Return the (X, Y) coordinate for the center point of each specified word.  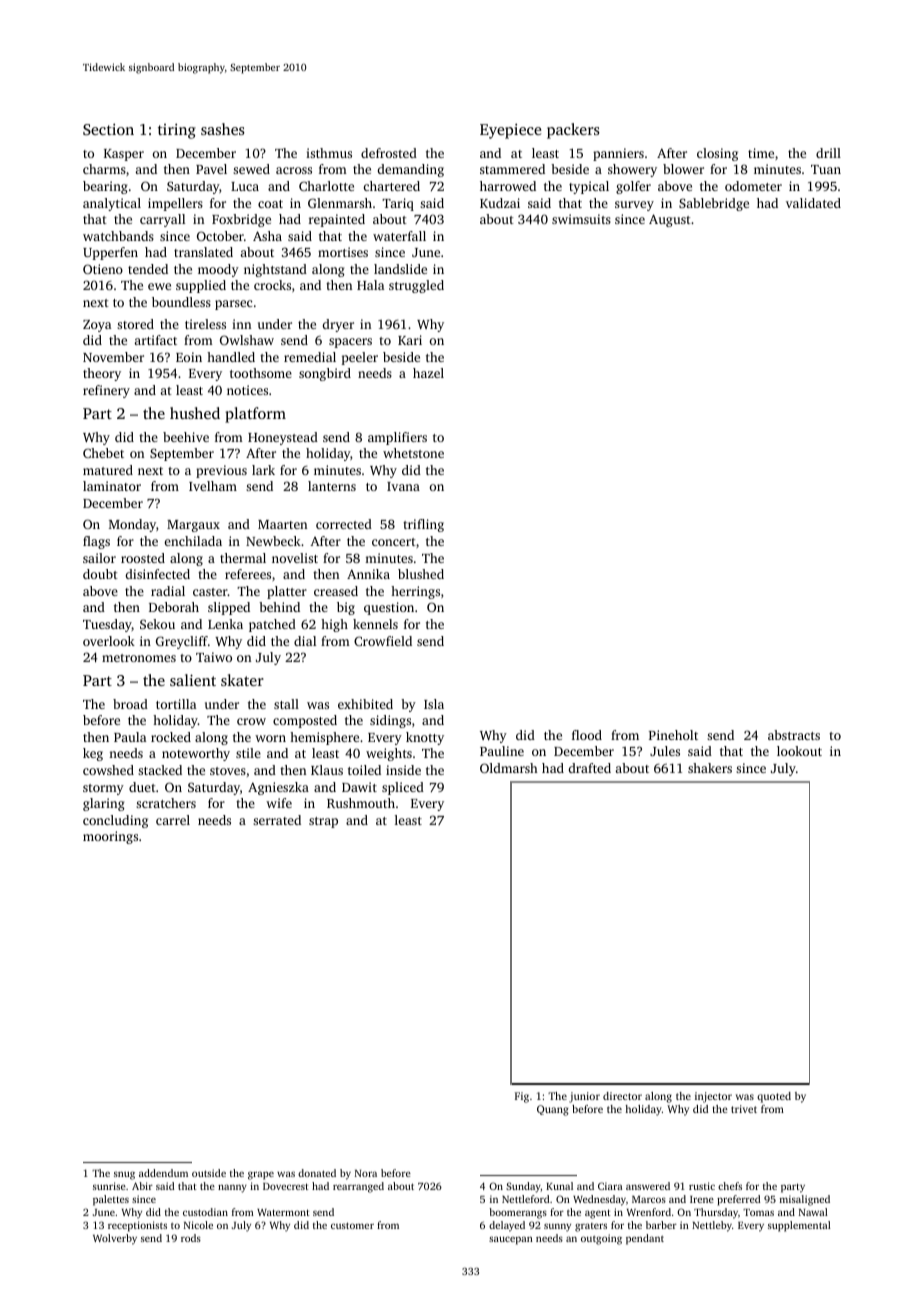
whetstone (413, 453)
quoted (774, 1097)
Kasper (124, 155)
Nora (366, 1173)
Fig (522, 1097)
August (670, 220)
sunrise (109, 1186)
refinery (106, 391)
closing (717, 154)
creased (336, 591)
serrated (277, 820)
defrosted (389, 153)
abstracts (794, 735)
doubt (100, 574)
